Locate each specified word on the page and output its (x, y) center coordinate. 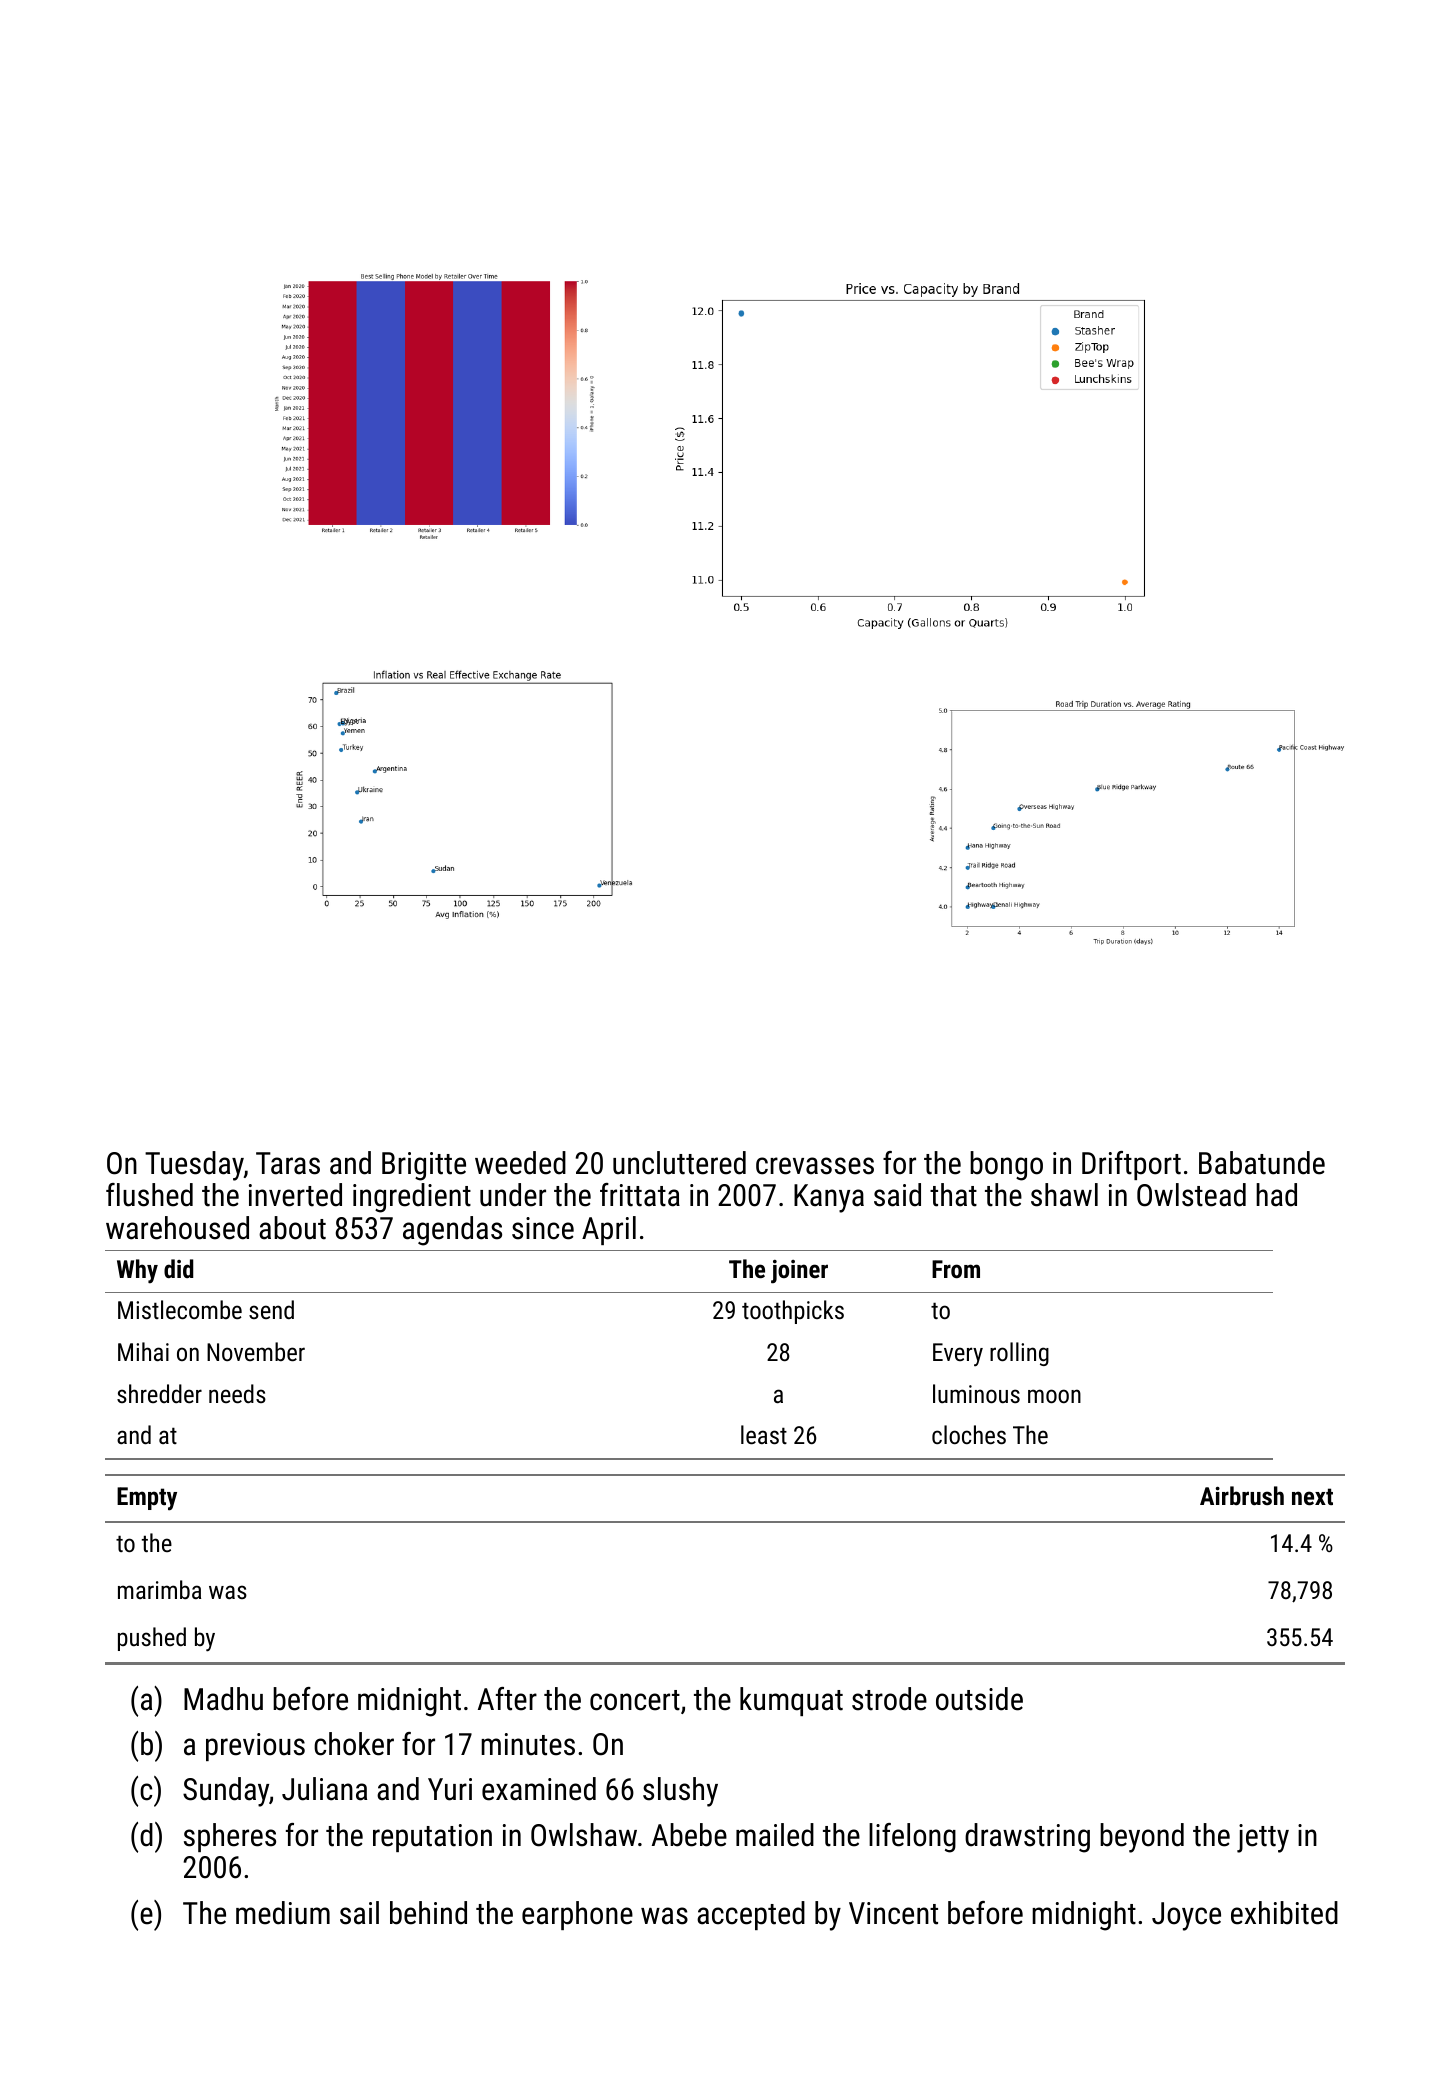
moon (1054, 1396)
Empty (147, 1499)
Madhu (223, 1699)
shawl (1064, 1195)
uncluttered (679, 1163)
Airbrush (1242, 1495)
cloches (969, 1434)
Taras (288, 1163)
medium (283, 1913)
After (507, 1699)
